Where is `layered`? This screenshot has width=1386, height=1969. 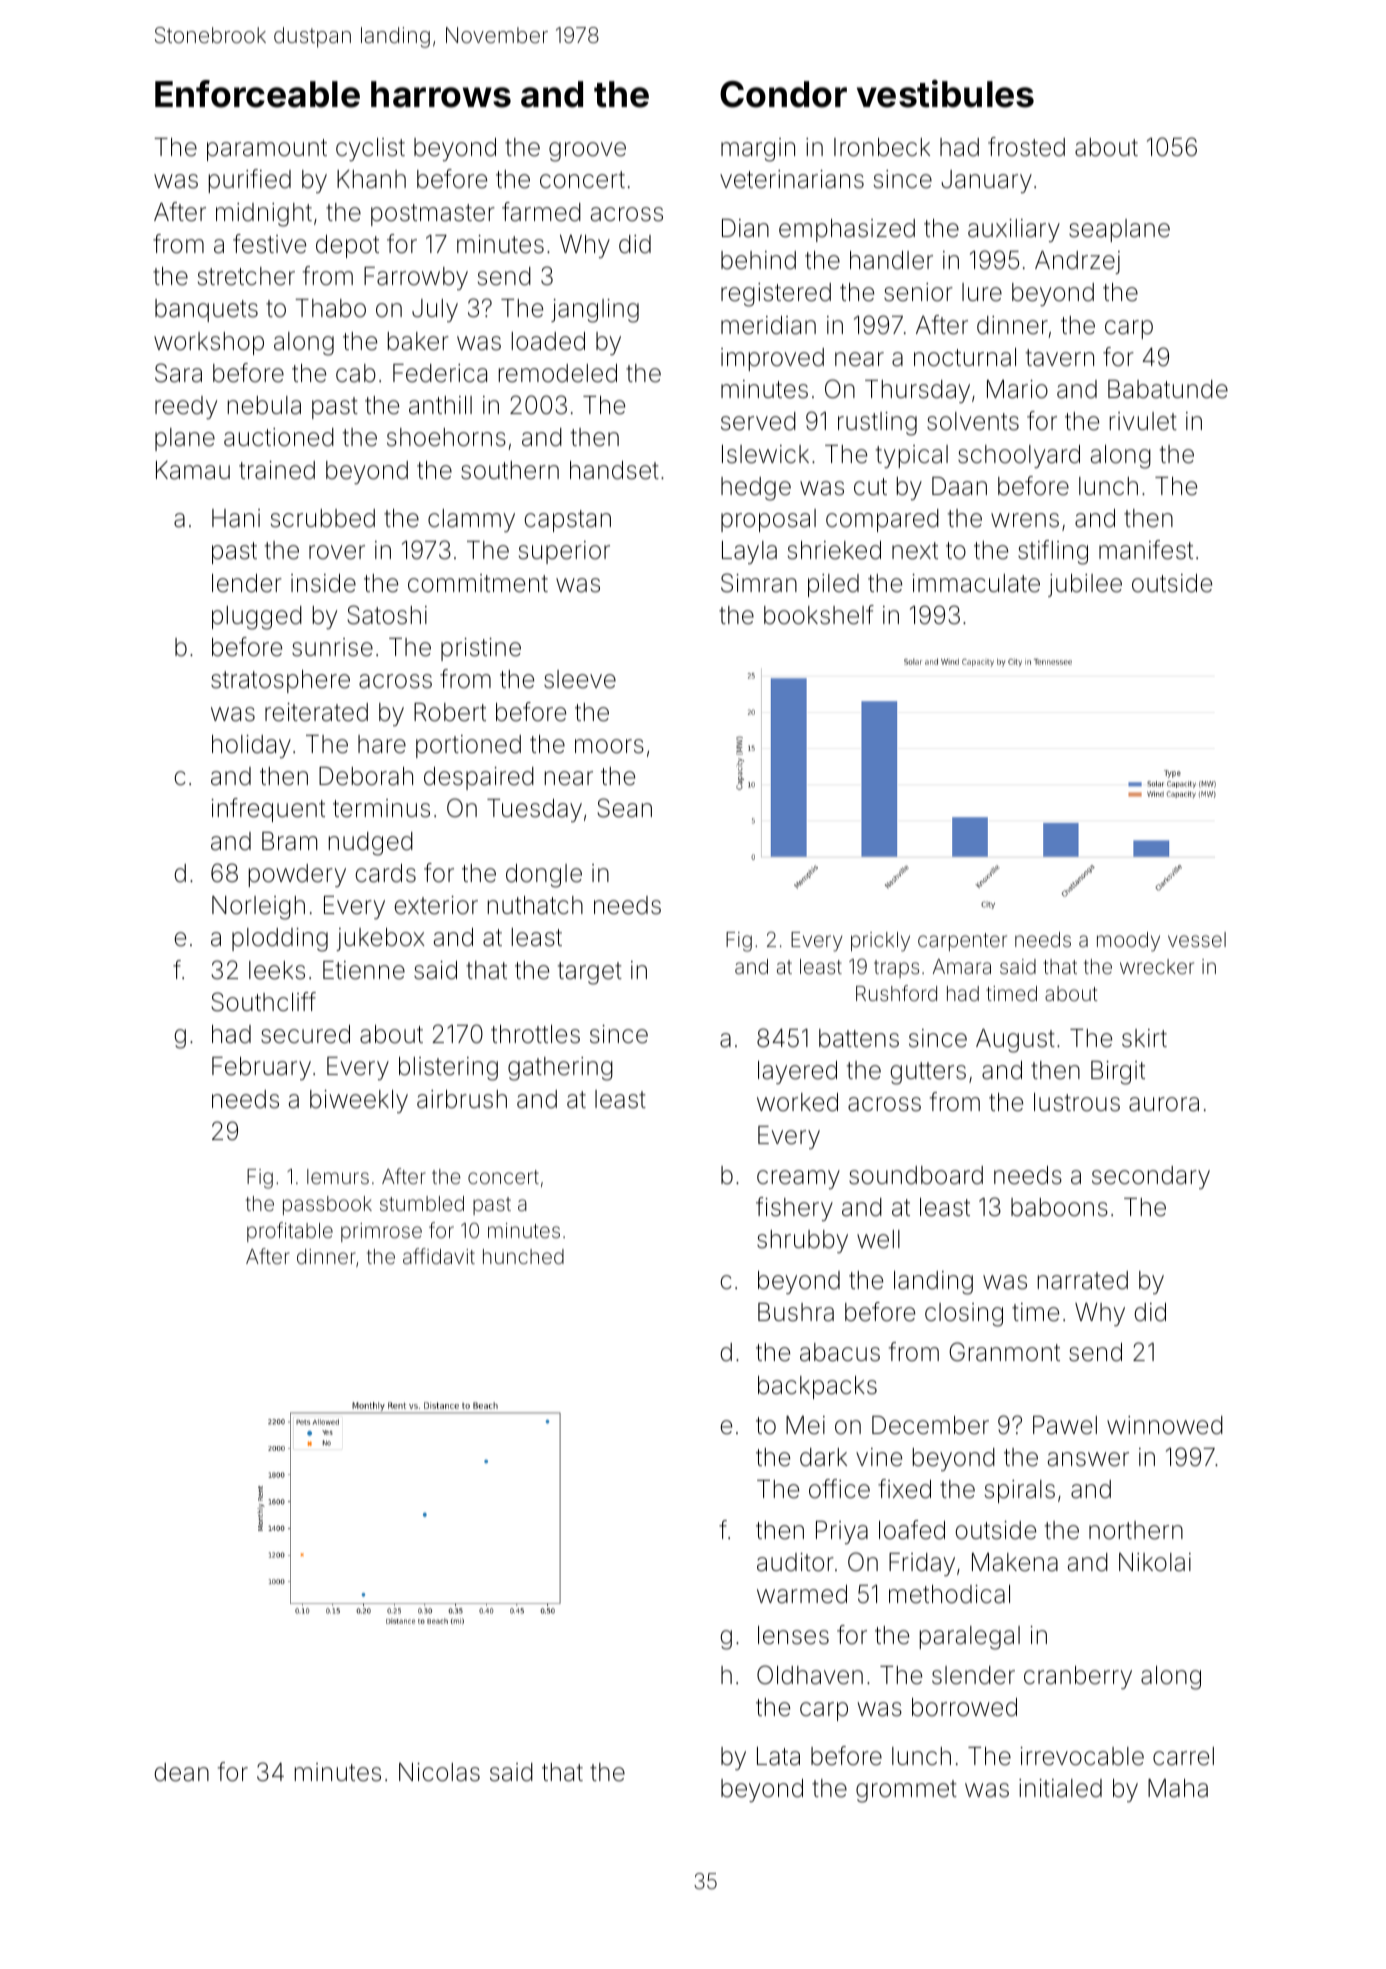
layered is located at coordinates (797, 1072).
